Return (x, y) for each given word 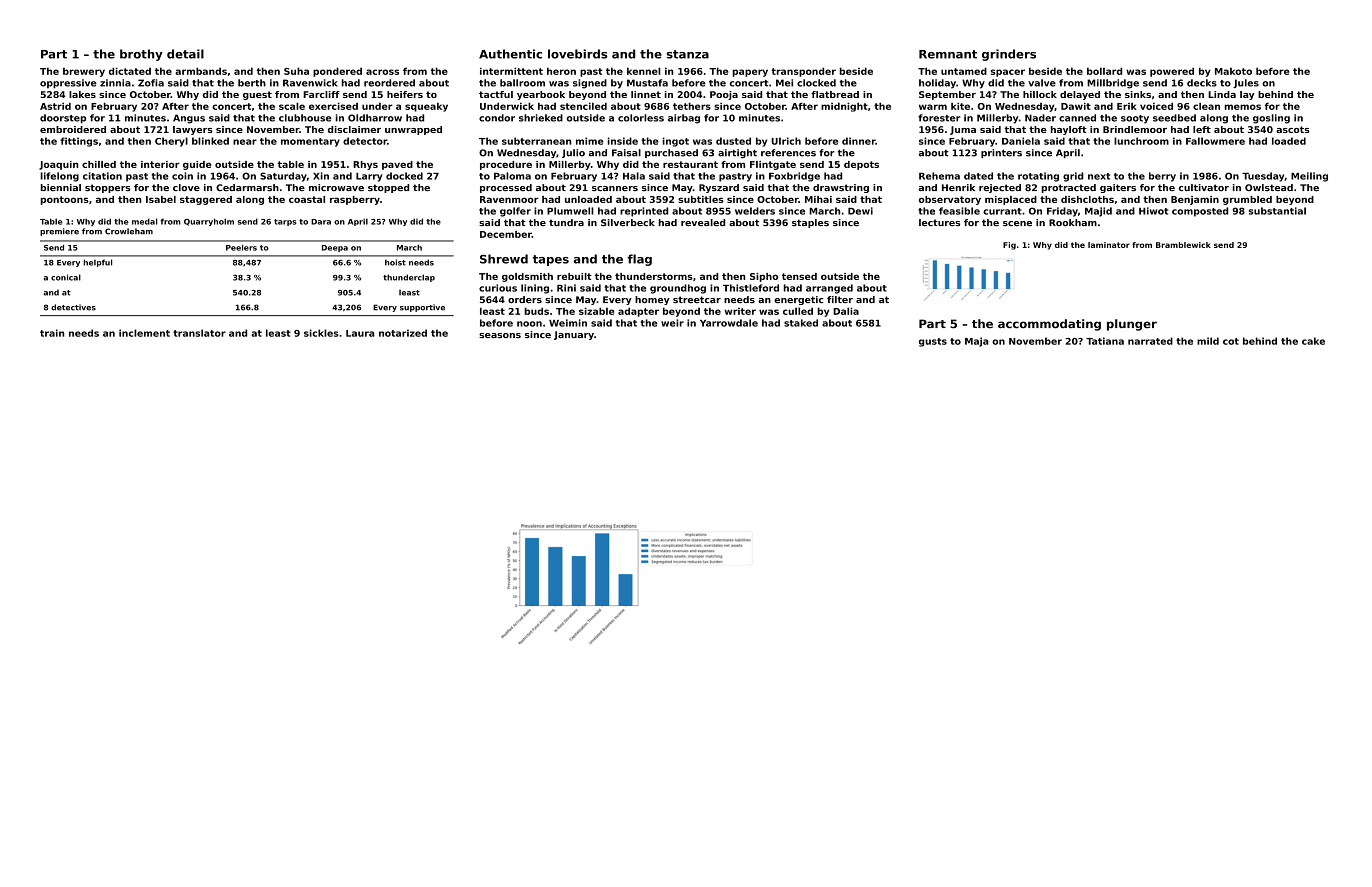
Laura (360, 333)
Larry (369, 177)
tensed (799, 276)
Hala (634, 176)
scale (292, 106)
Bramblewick (1183, 245)
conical (66, 277)
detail (185, 54)
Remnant (948, 54)
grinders (1009, 55)
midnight (844, 107)
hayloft (1069, 130)
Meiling (1309, 177)
